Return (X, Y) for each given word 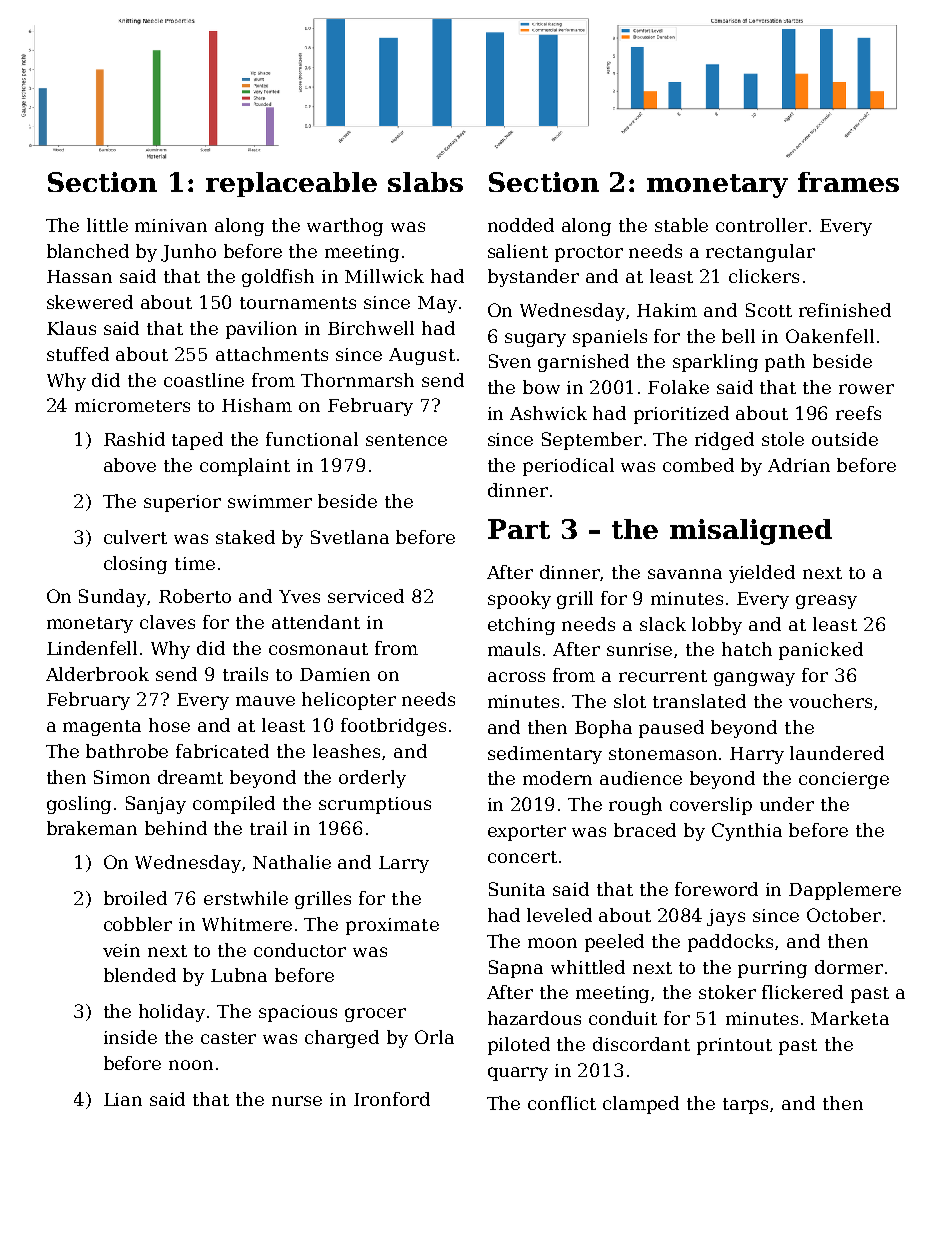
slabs (425, 182)
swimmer (270, 501)
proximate (392, 926)
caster (228, 1038)
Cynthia (747, 832)
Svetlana (350, 537)
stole (783, 439)
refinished (845, 310)
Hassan (79, 276)
